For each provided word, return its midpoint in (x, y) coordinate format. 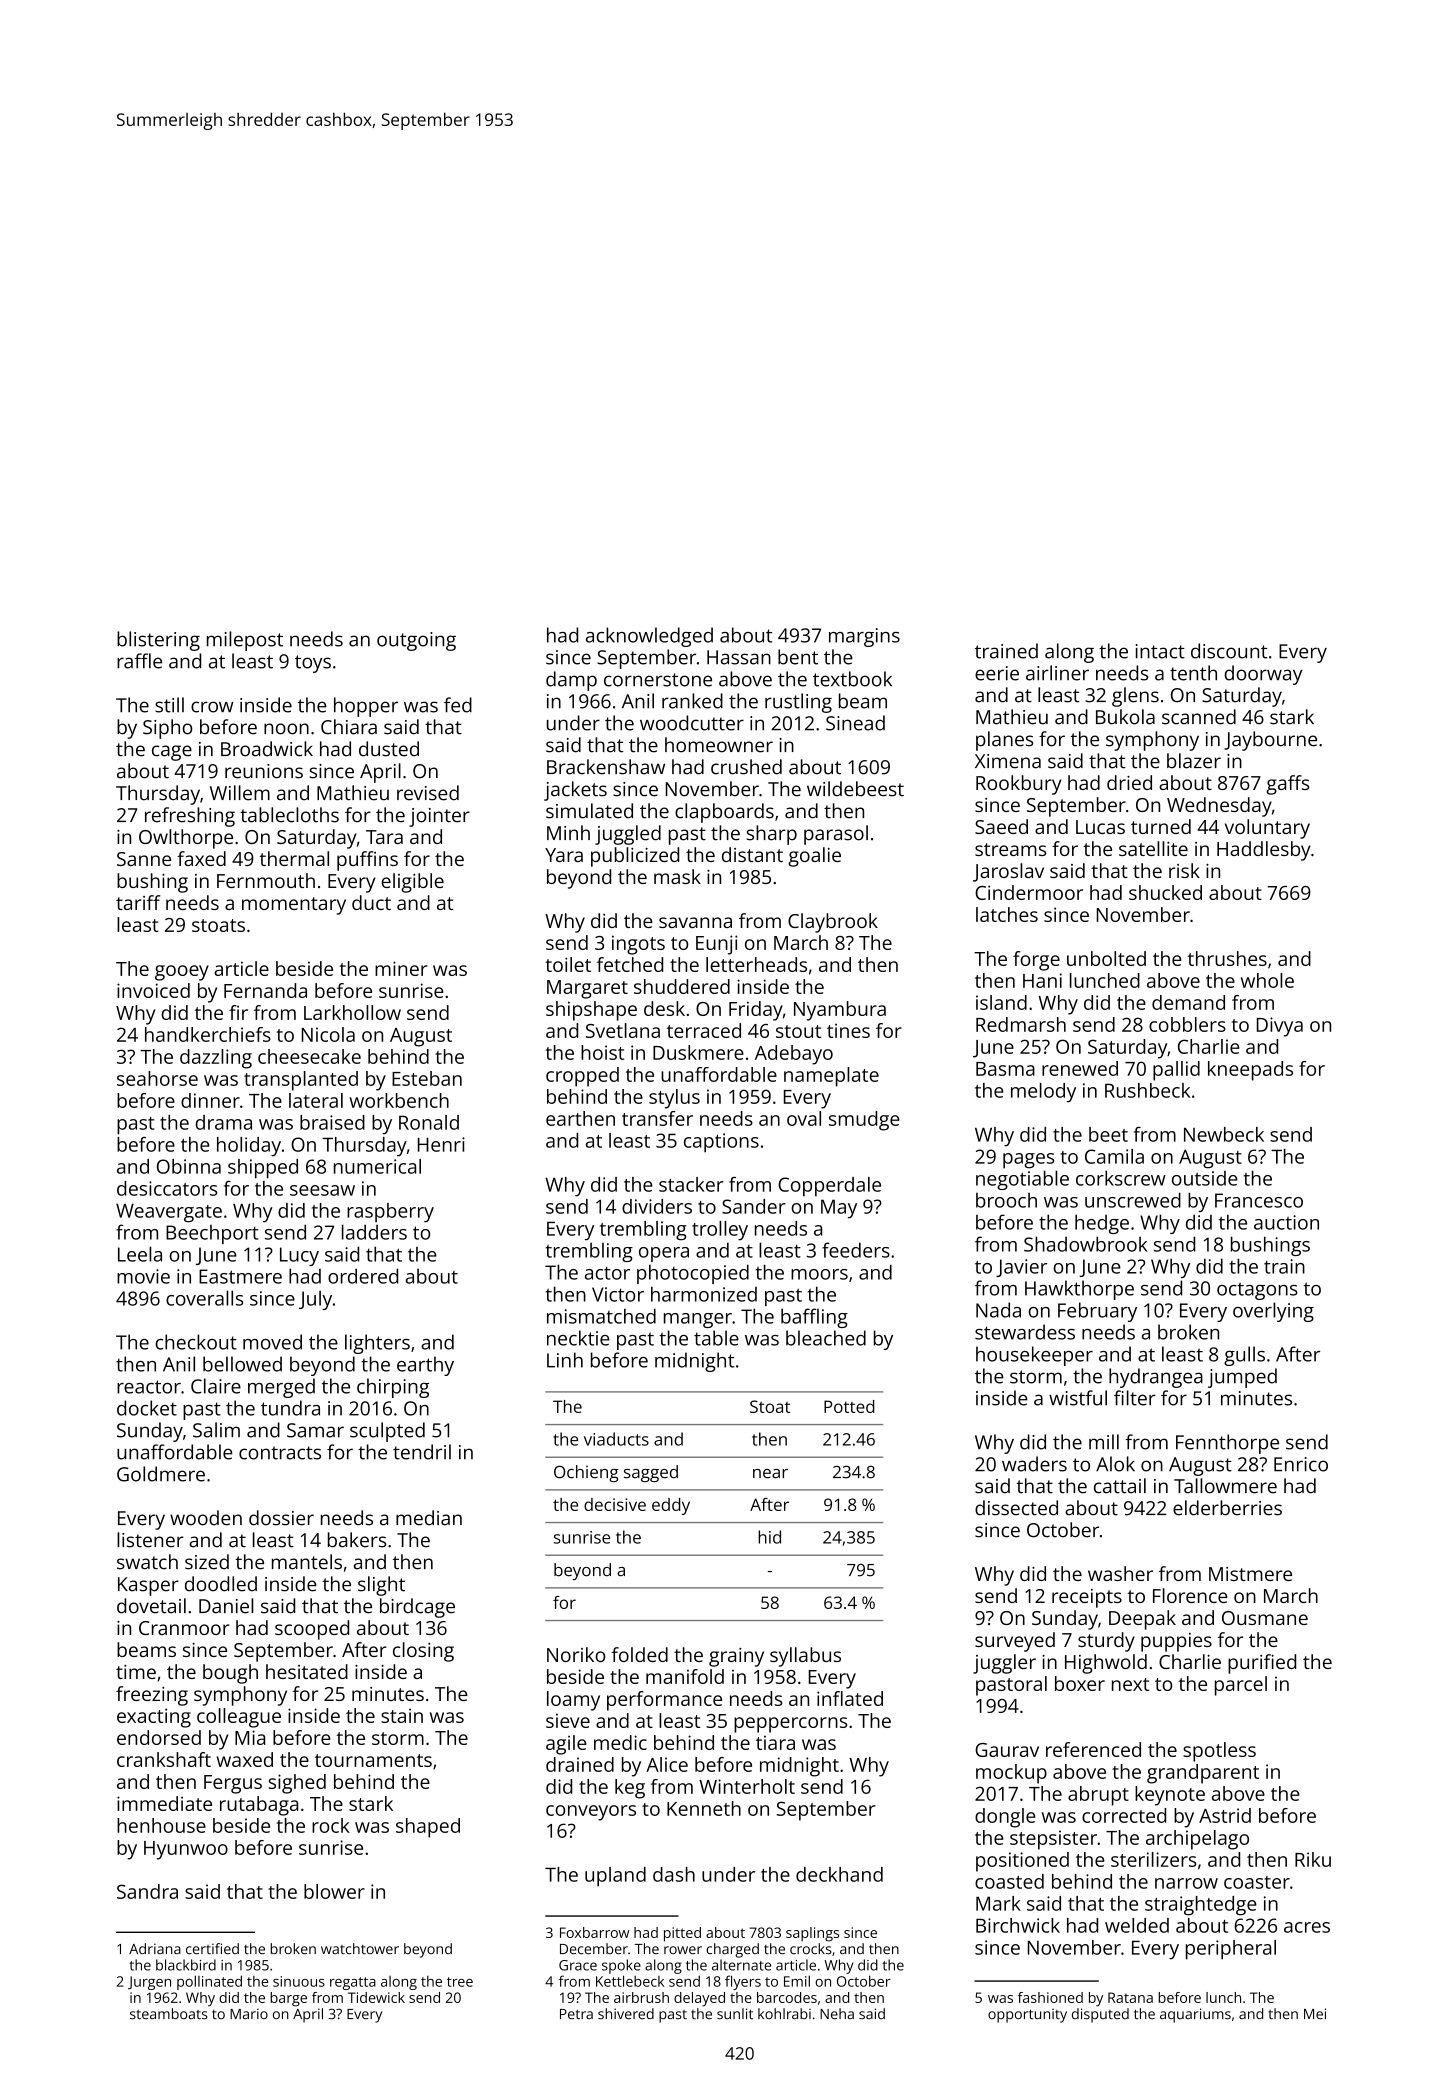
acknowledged (649, 637)
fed (458, 705)
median (429, 1518)
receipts (1087, 1598)
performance (664, 1701)
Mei (1315, 2013)
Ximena (1008, 761)
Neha (837, 2013)
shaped (428, 1828)
